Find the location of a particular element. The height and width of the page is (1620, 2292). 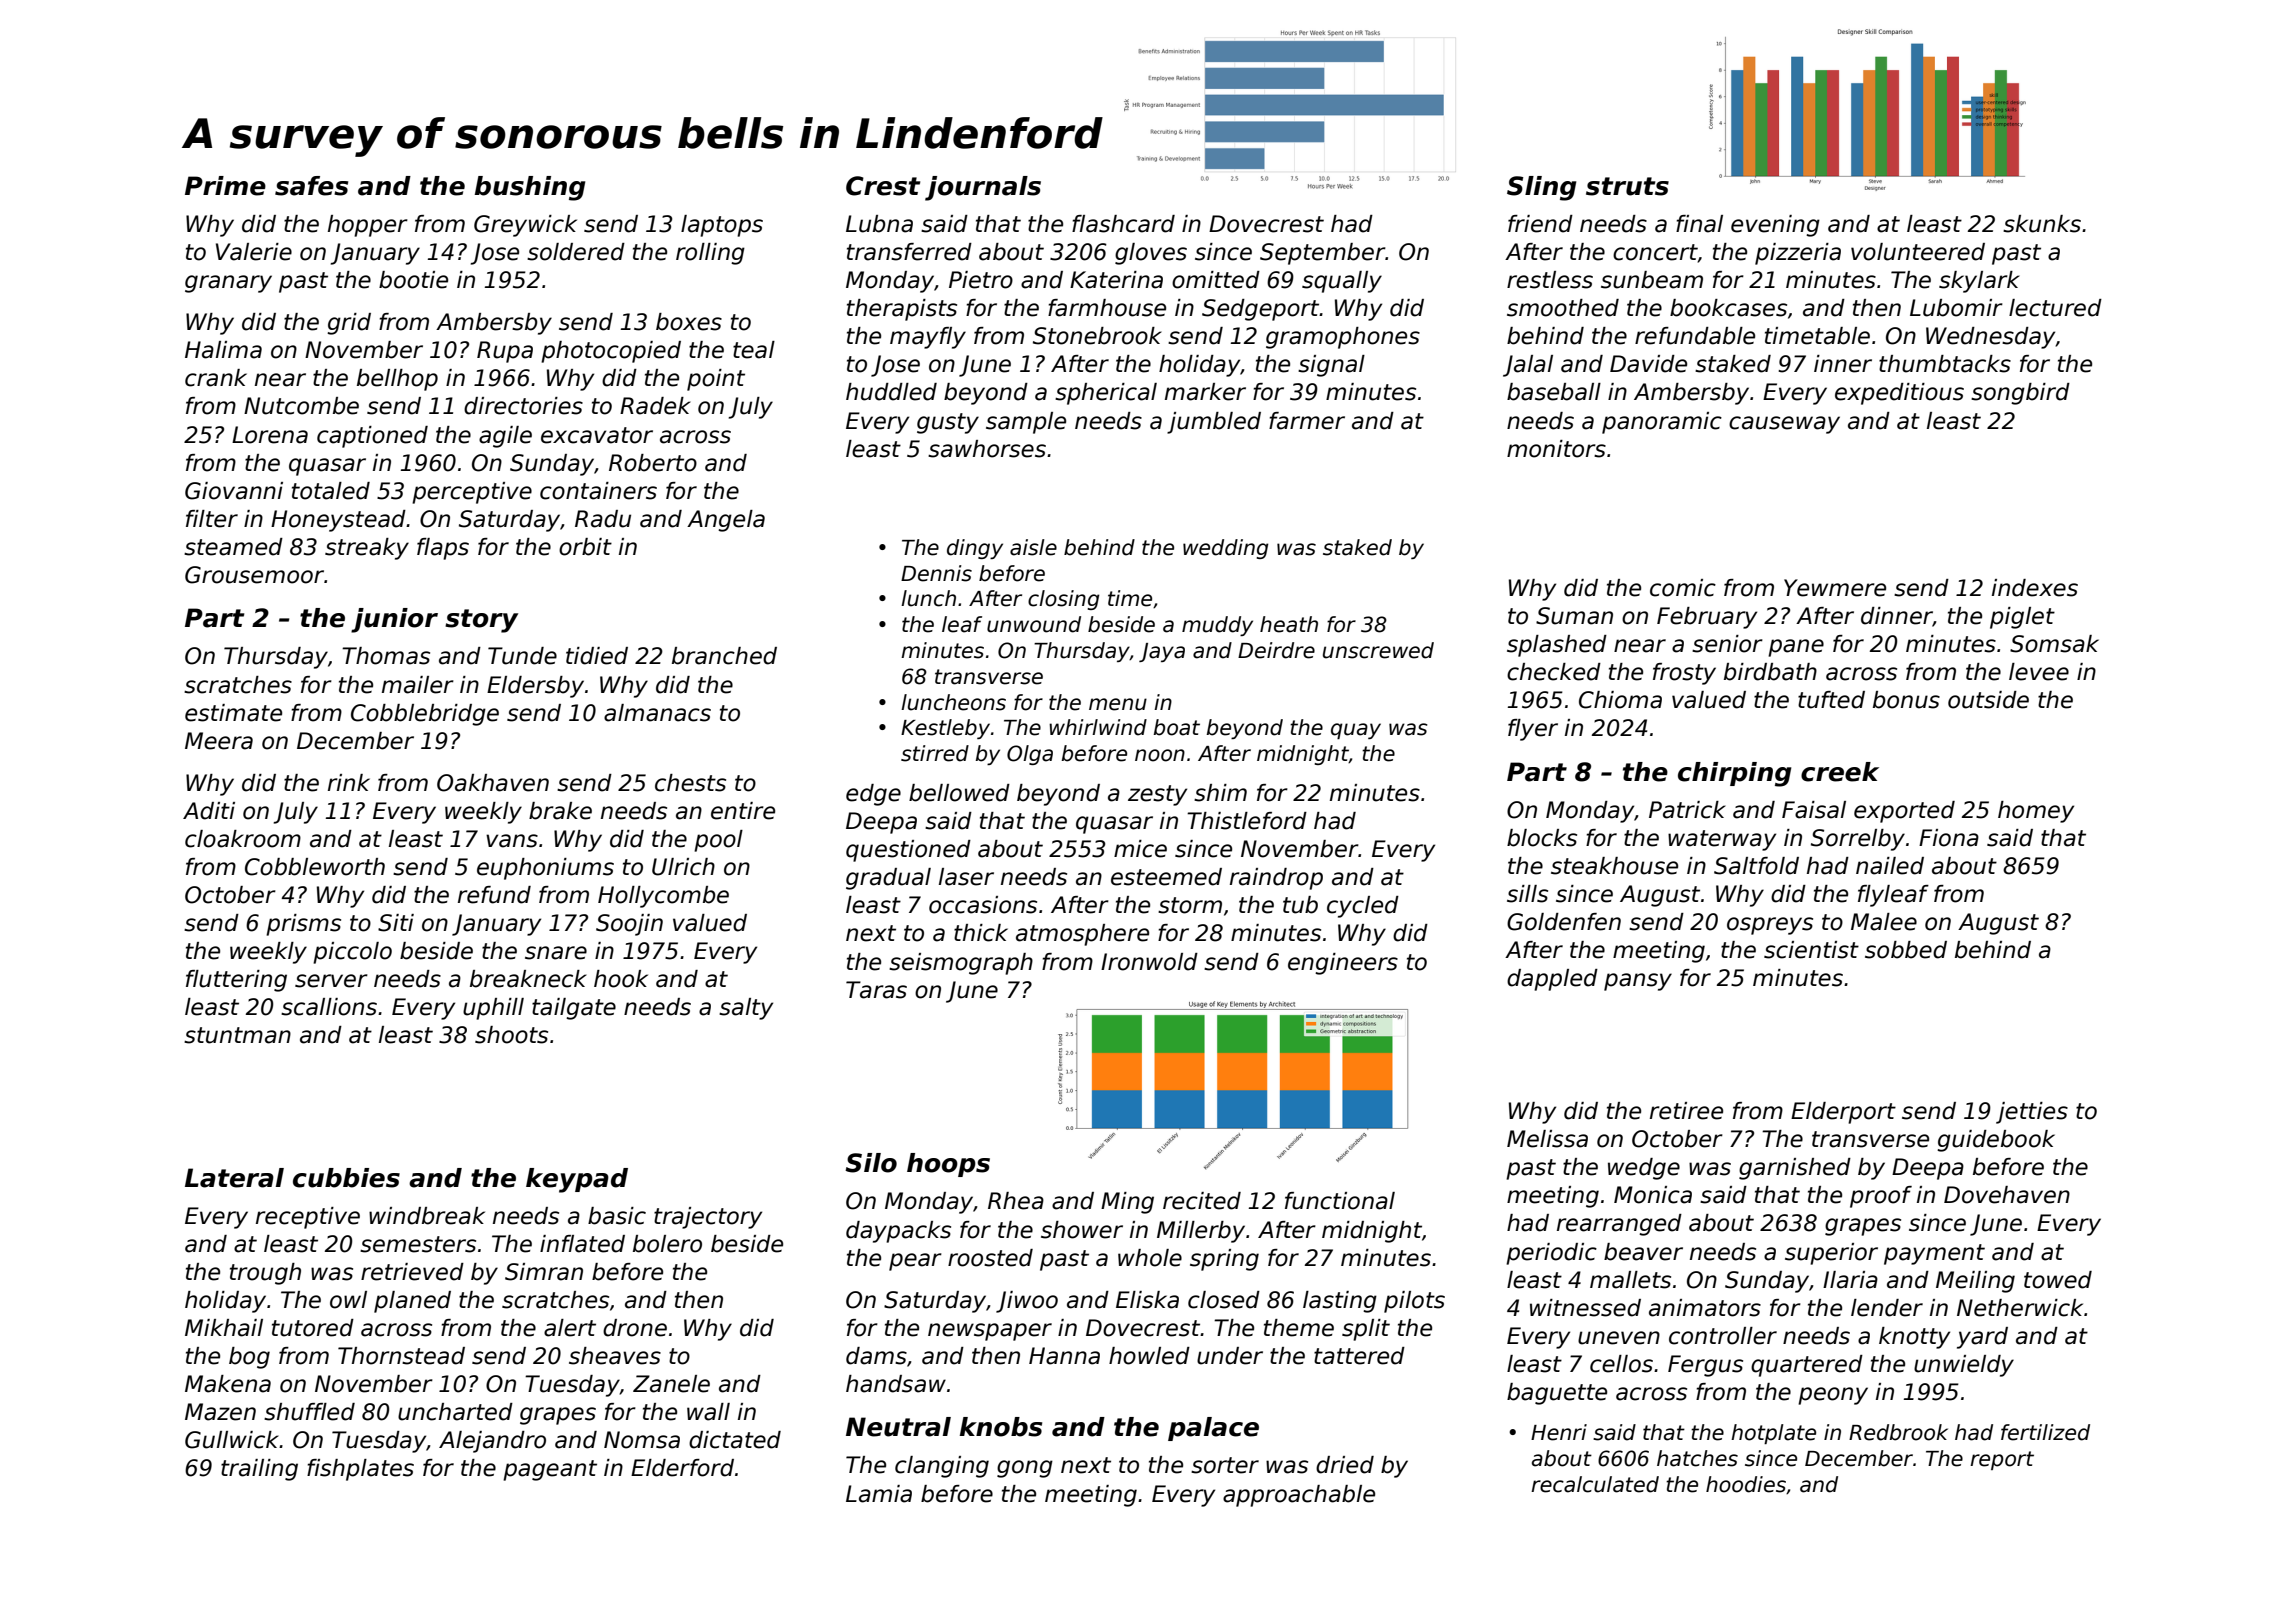

questioned is located at coordinates (908, 851).
